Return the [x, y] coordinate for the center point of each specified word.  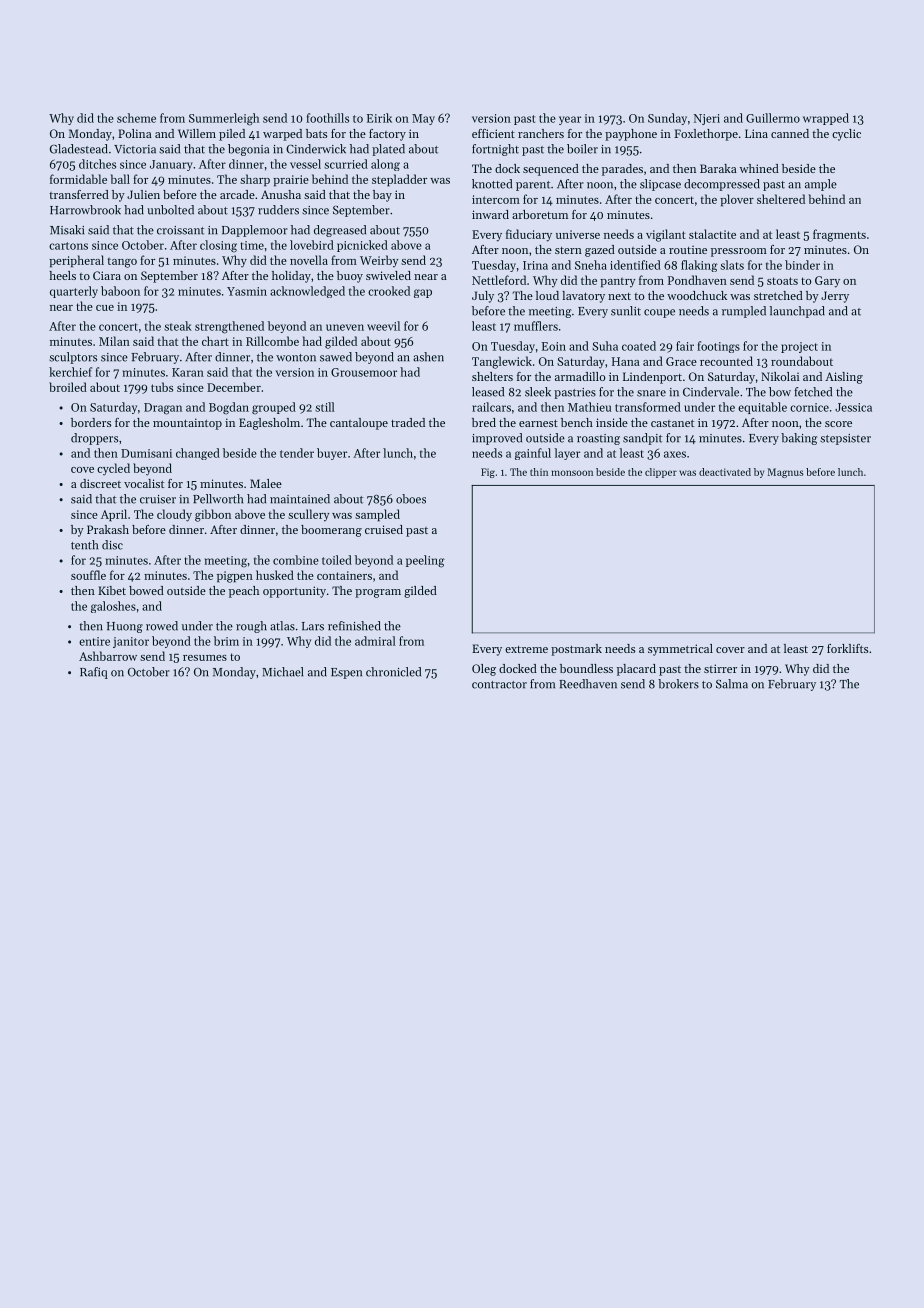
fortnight [495, 150]
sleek [538, 392]
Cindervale [711, 392]
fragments [839, 235]
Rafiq [94, 673]
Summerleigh [224, 119]
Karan [188, 372]
